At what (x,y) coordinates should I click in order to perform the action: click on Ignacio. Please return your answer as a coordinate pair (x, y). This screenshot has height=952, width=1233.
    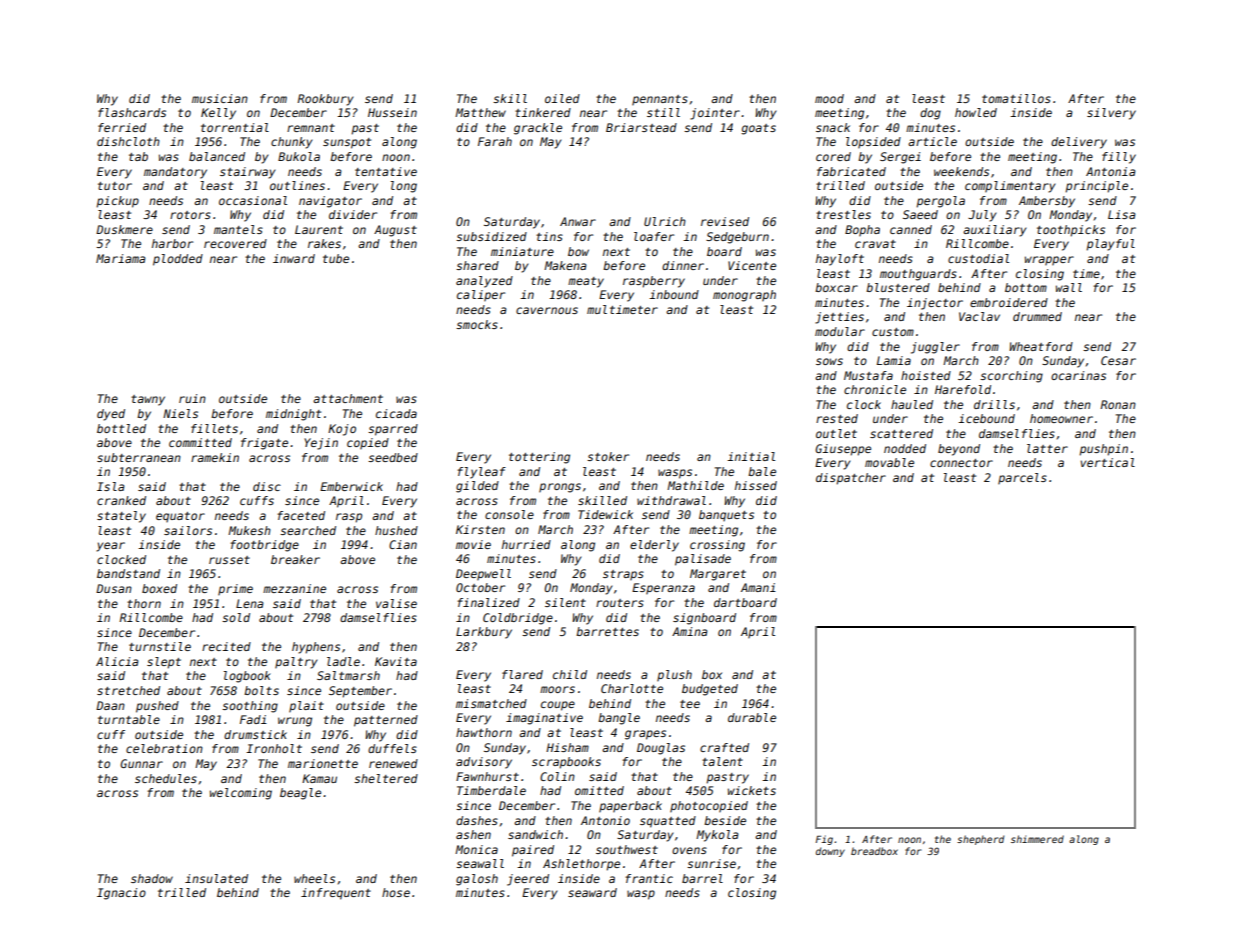
    Looking at the image, I should click on (121, 894).
